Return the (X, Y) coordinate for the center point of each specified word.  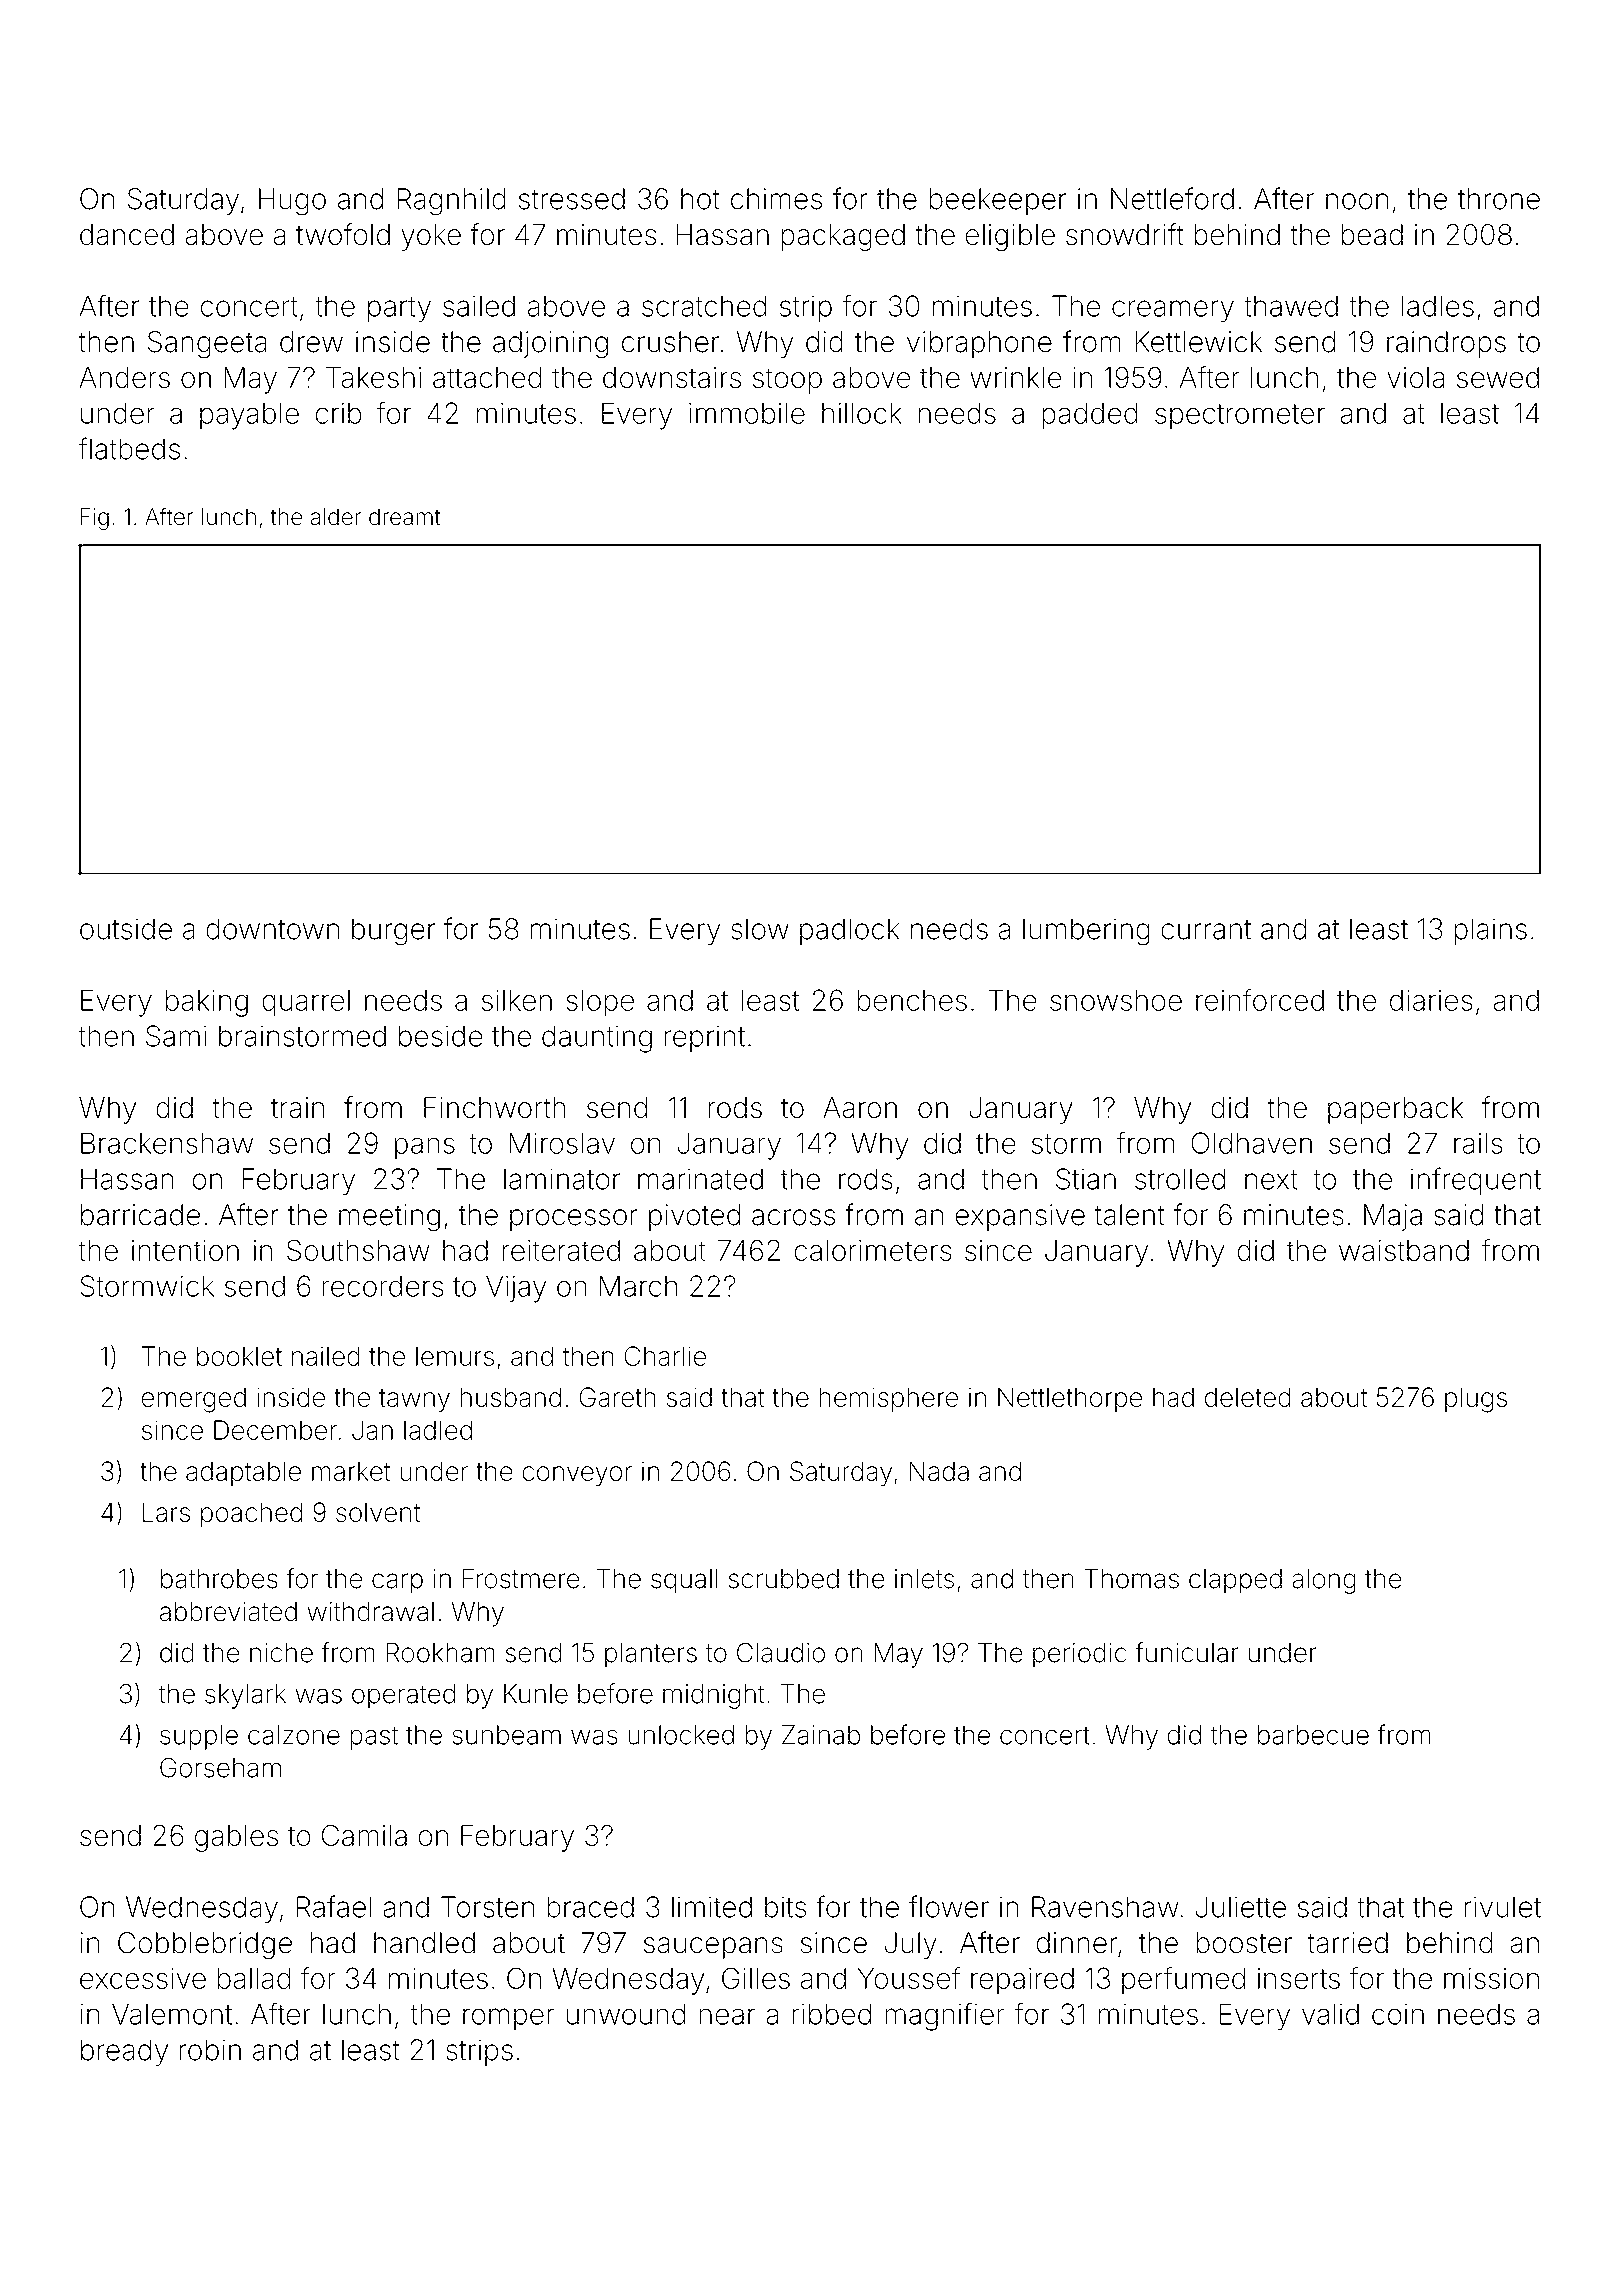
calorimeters (873, 1250)
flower (949, 1906)
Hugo (292, 202)
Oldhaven (1251, 1143)
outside (126, 929)
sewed (1498, 378)
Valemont (172, 2014)
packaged (843, 237)
